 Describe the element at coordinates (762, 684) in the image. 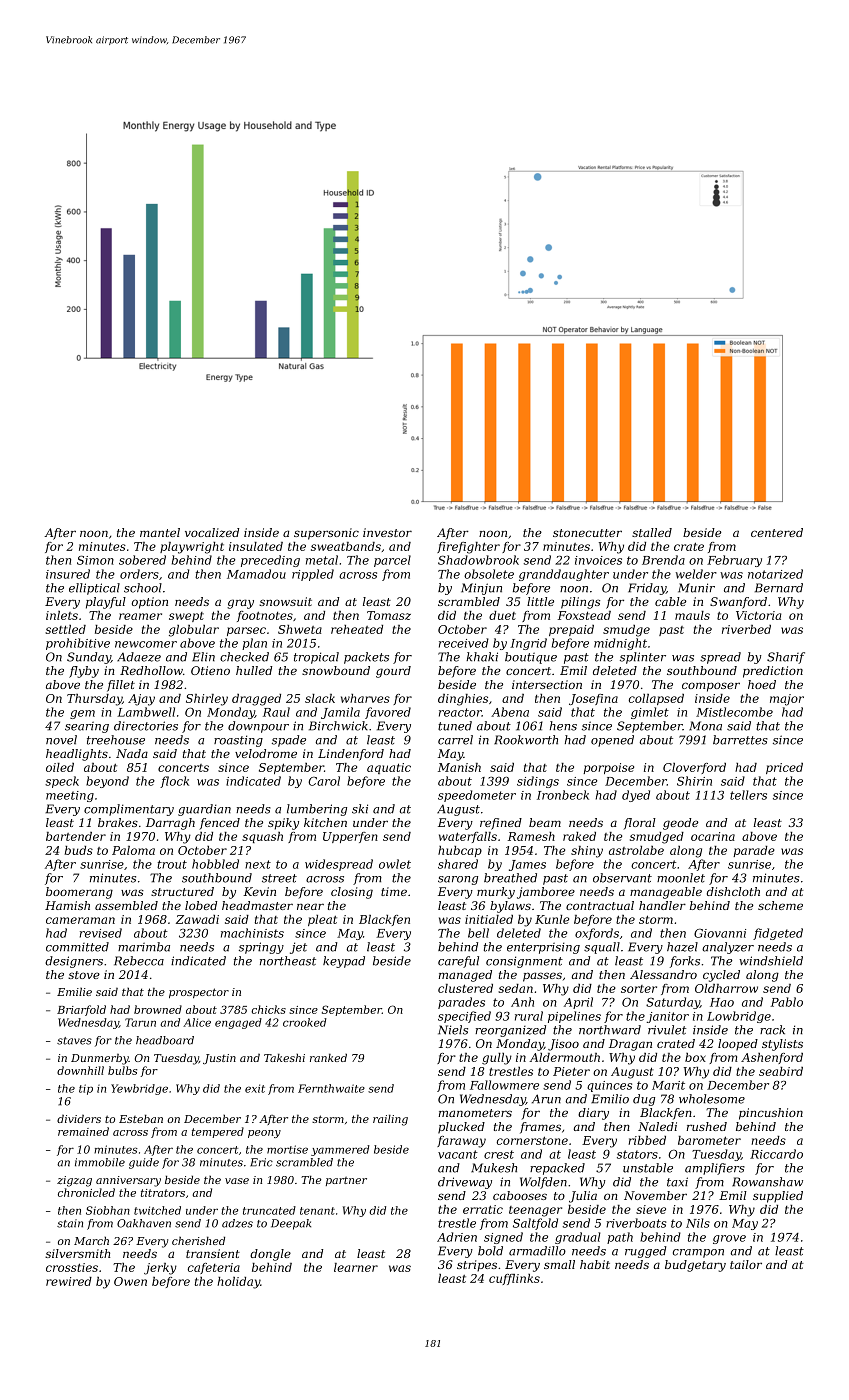

I see `hoed` at that location.
